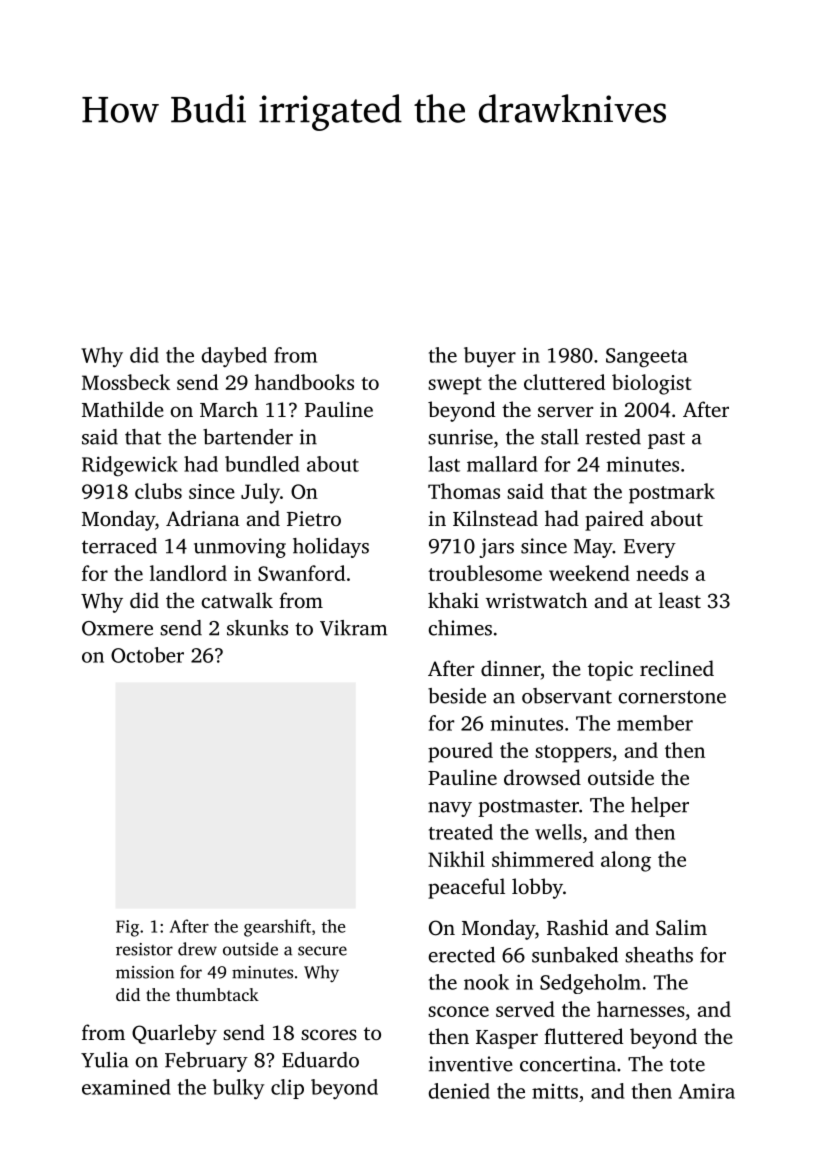 The width and height of the screenshot is (818, 1161). Describe the element at coordinates (127, 928) in the screenshot. I see `Fig` at that location.
